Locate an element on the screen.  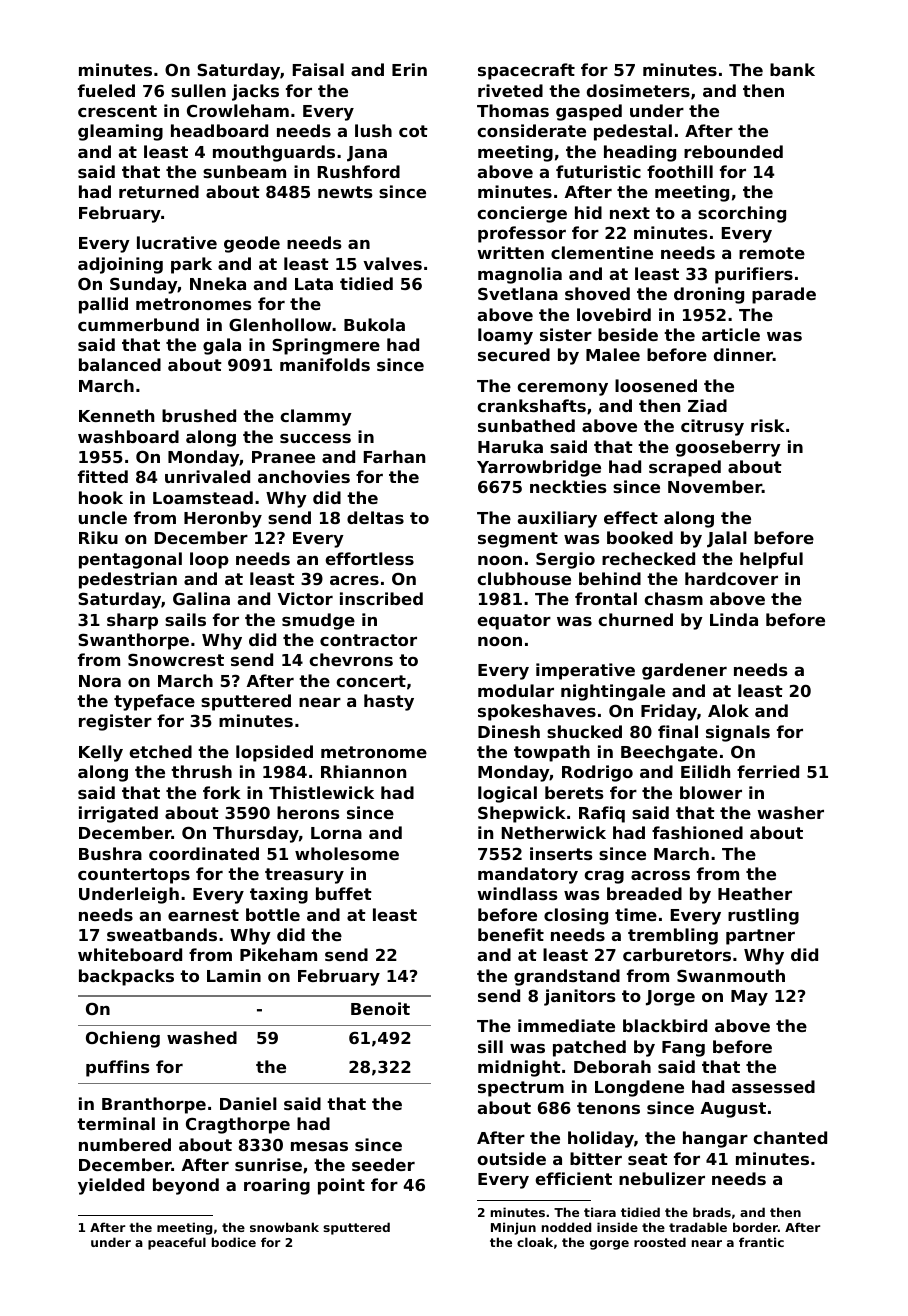
treasury is located at coordinates (304, 876).
